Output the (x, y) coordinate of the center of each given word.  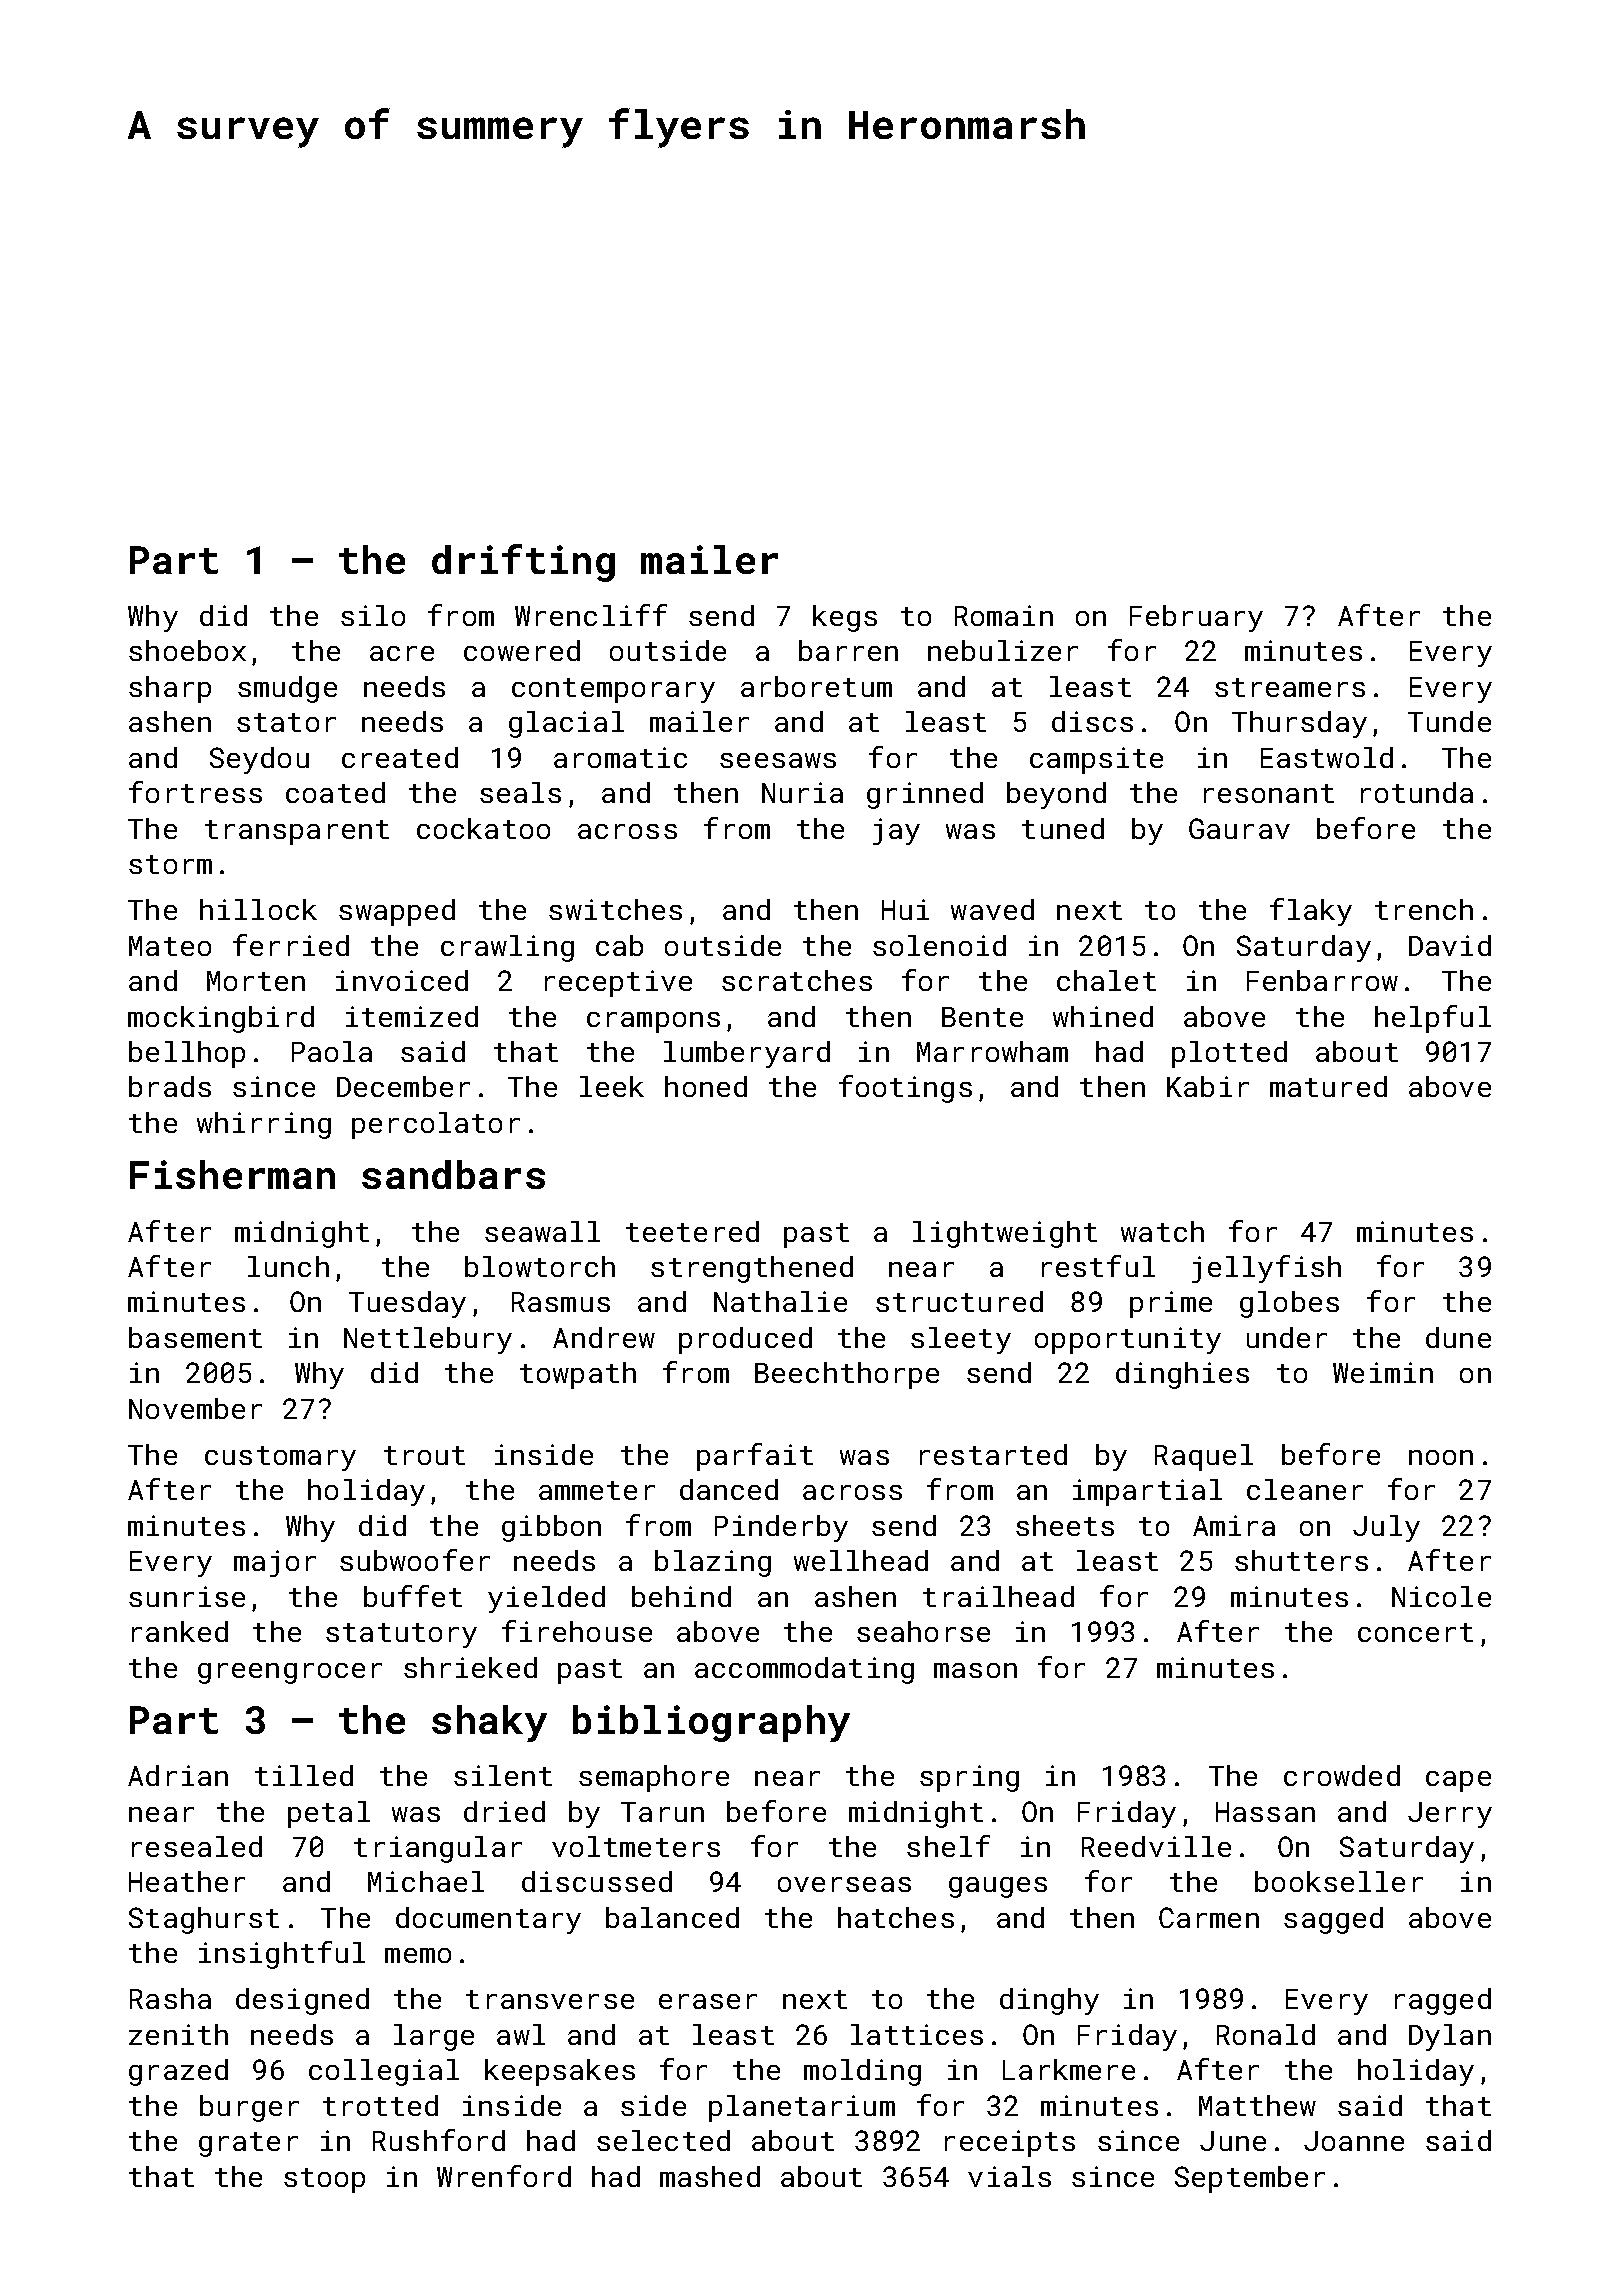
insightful (282, 1955)
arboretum (816, 686)
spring (969, 1778)
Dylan (1450, 2037)
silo (373, 615)
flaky (1311, 912)
